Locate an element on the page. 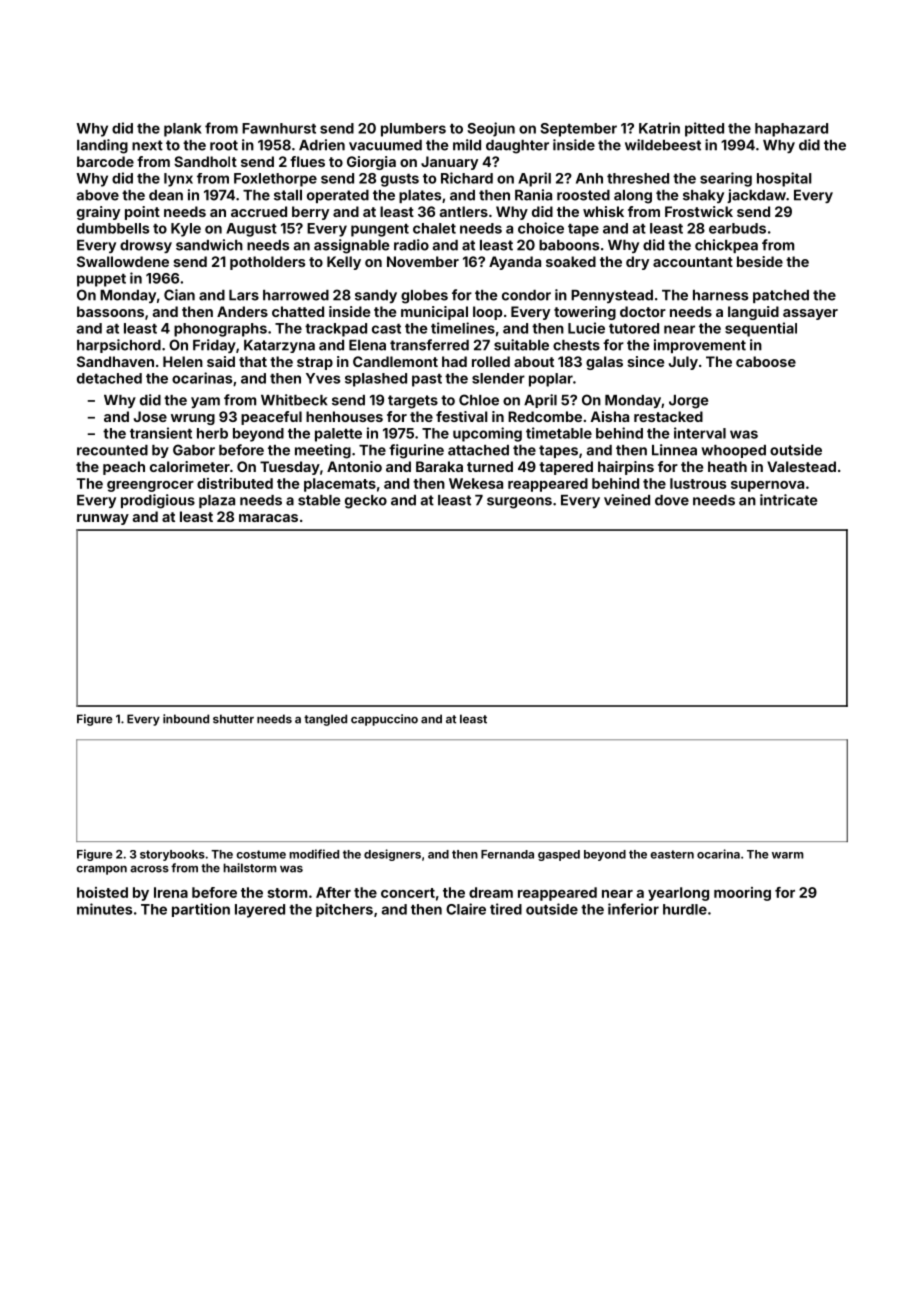  shutter is located at coordinates (233, 719).
